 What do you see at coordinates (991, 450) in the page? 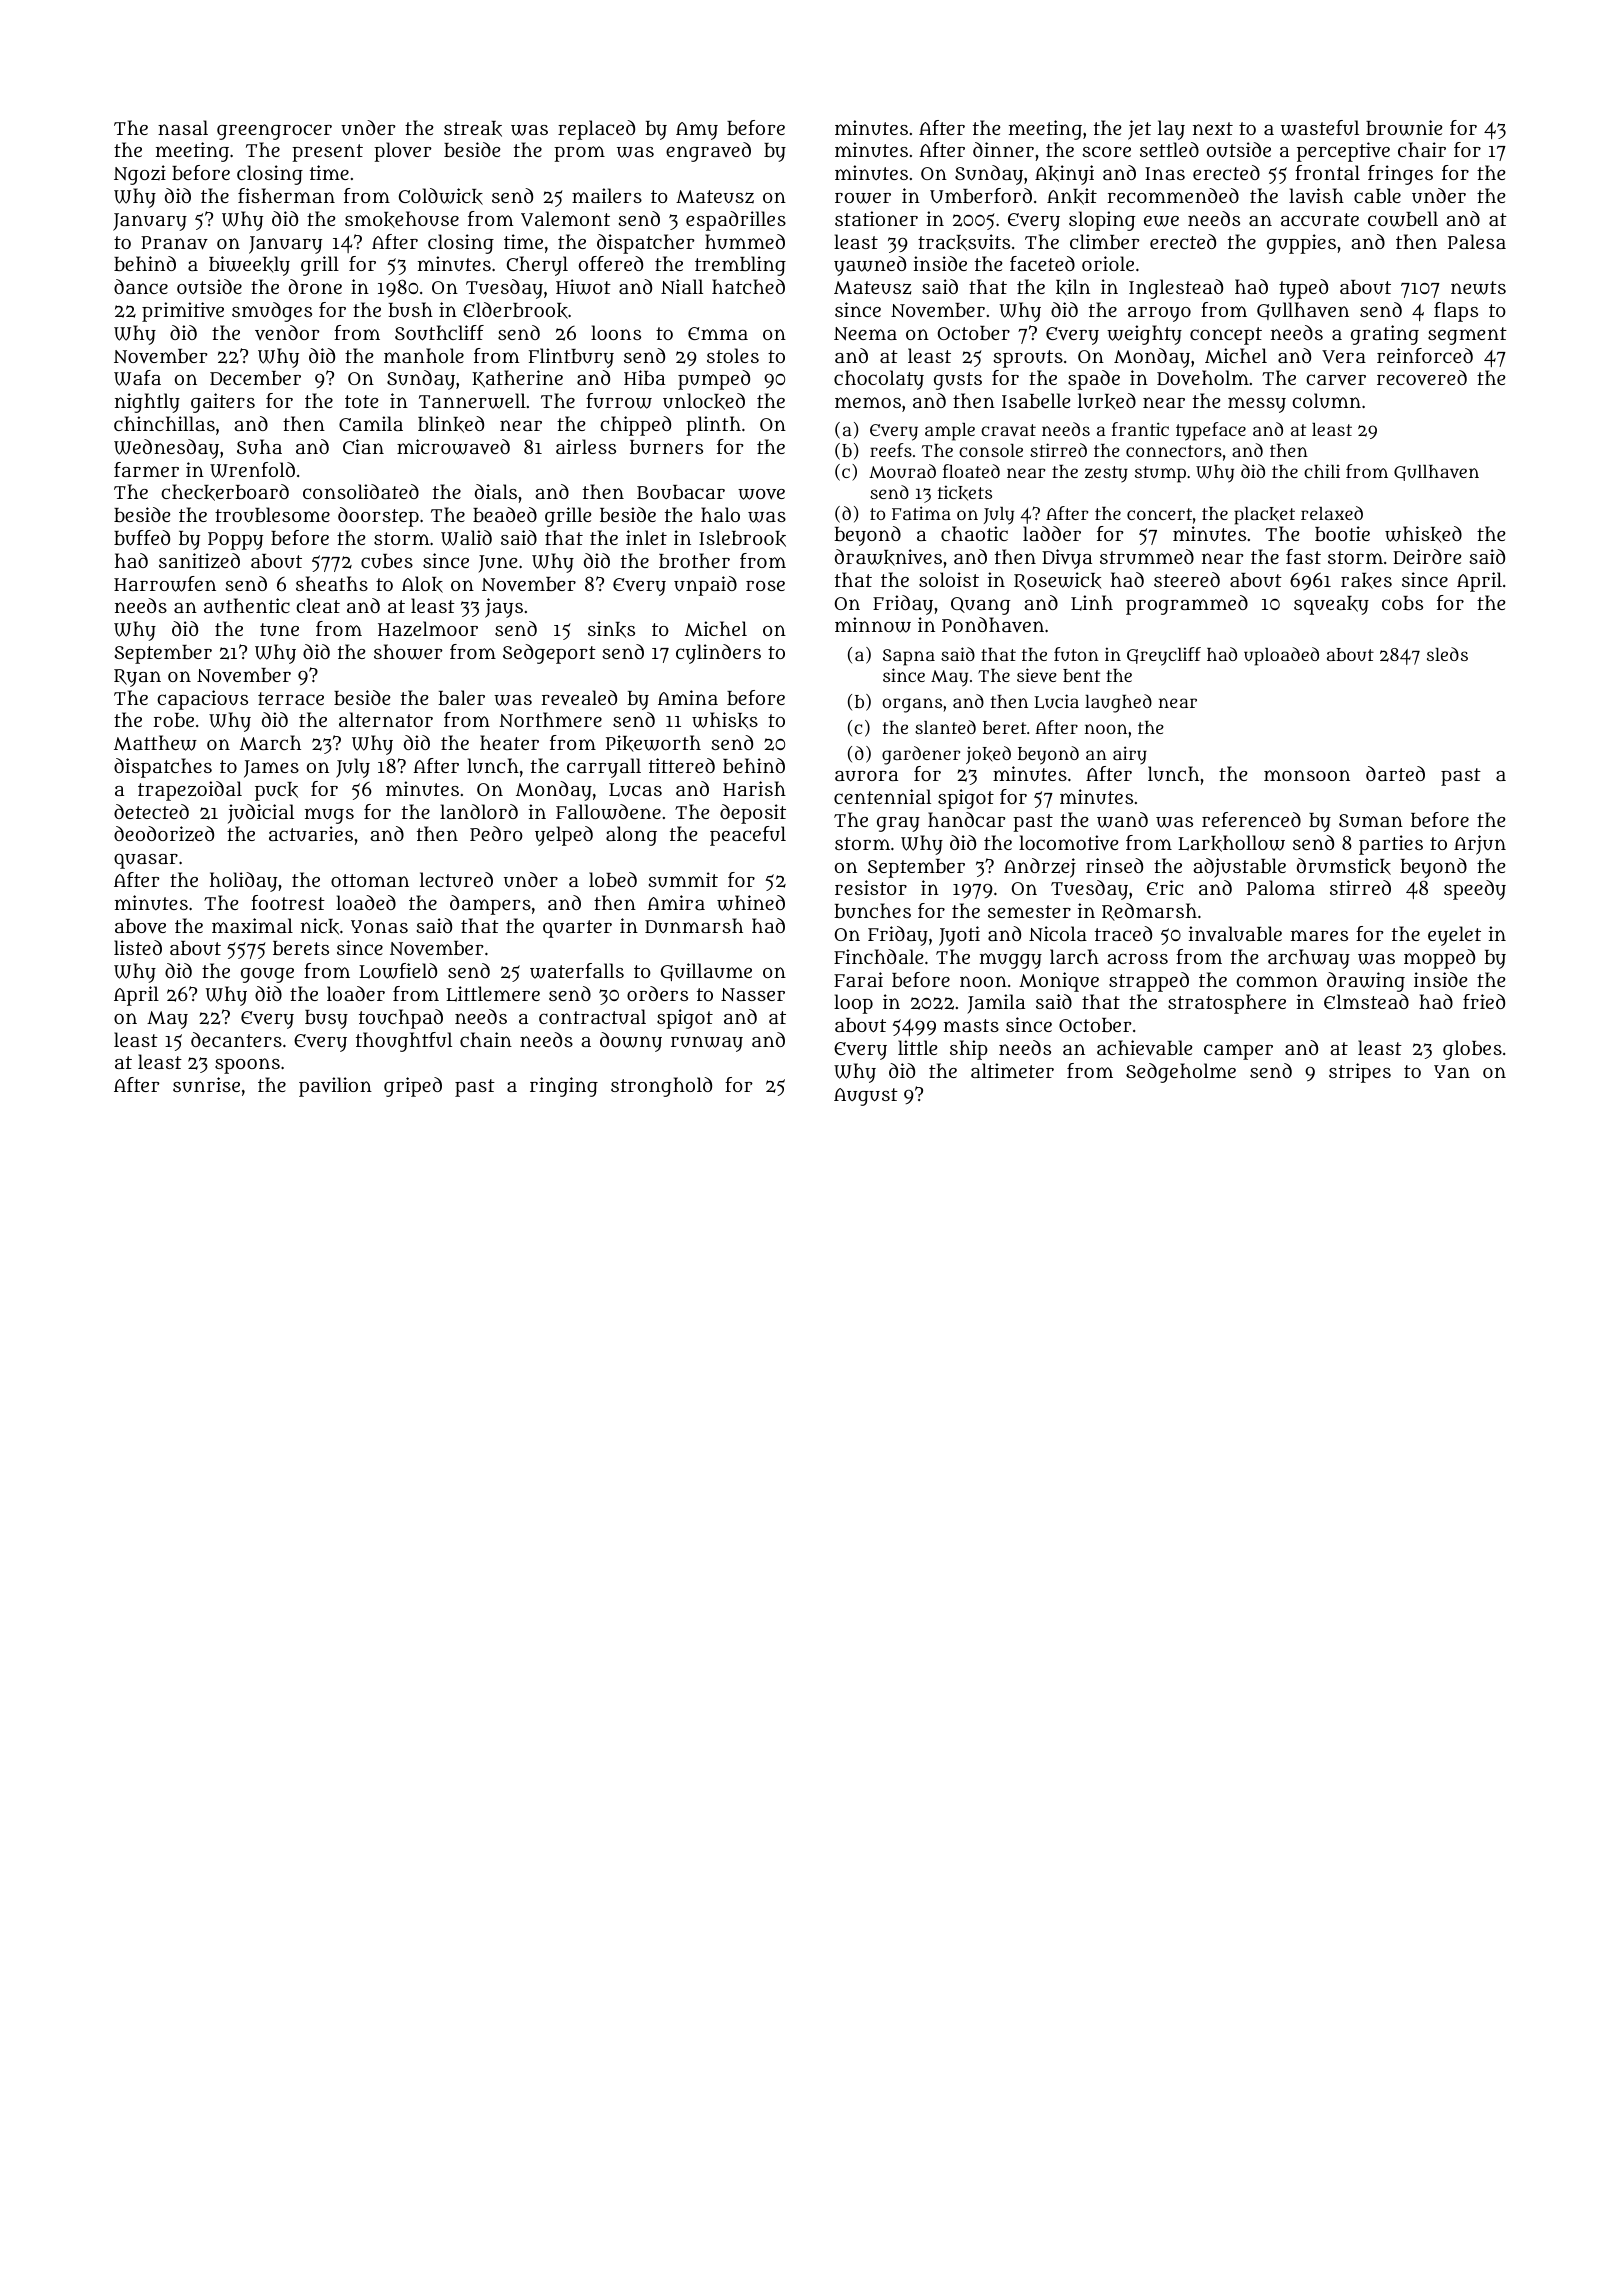
I see `console` at bounding box center [991, 450].
